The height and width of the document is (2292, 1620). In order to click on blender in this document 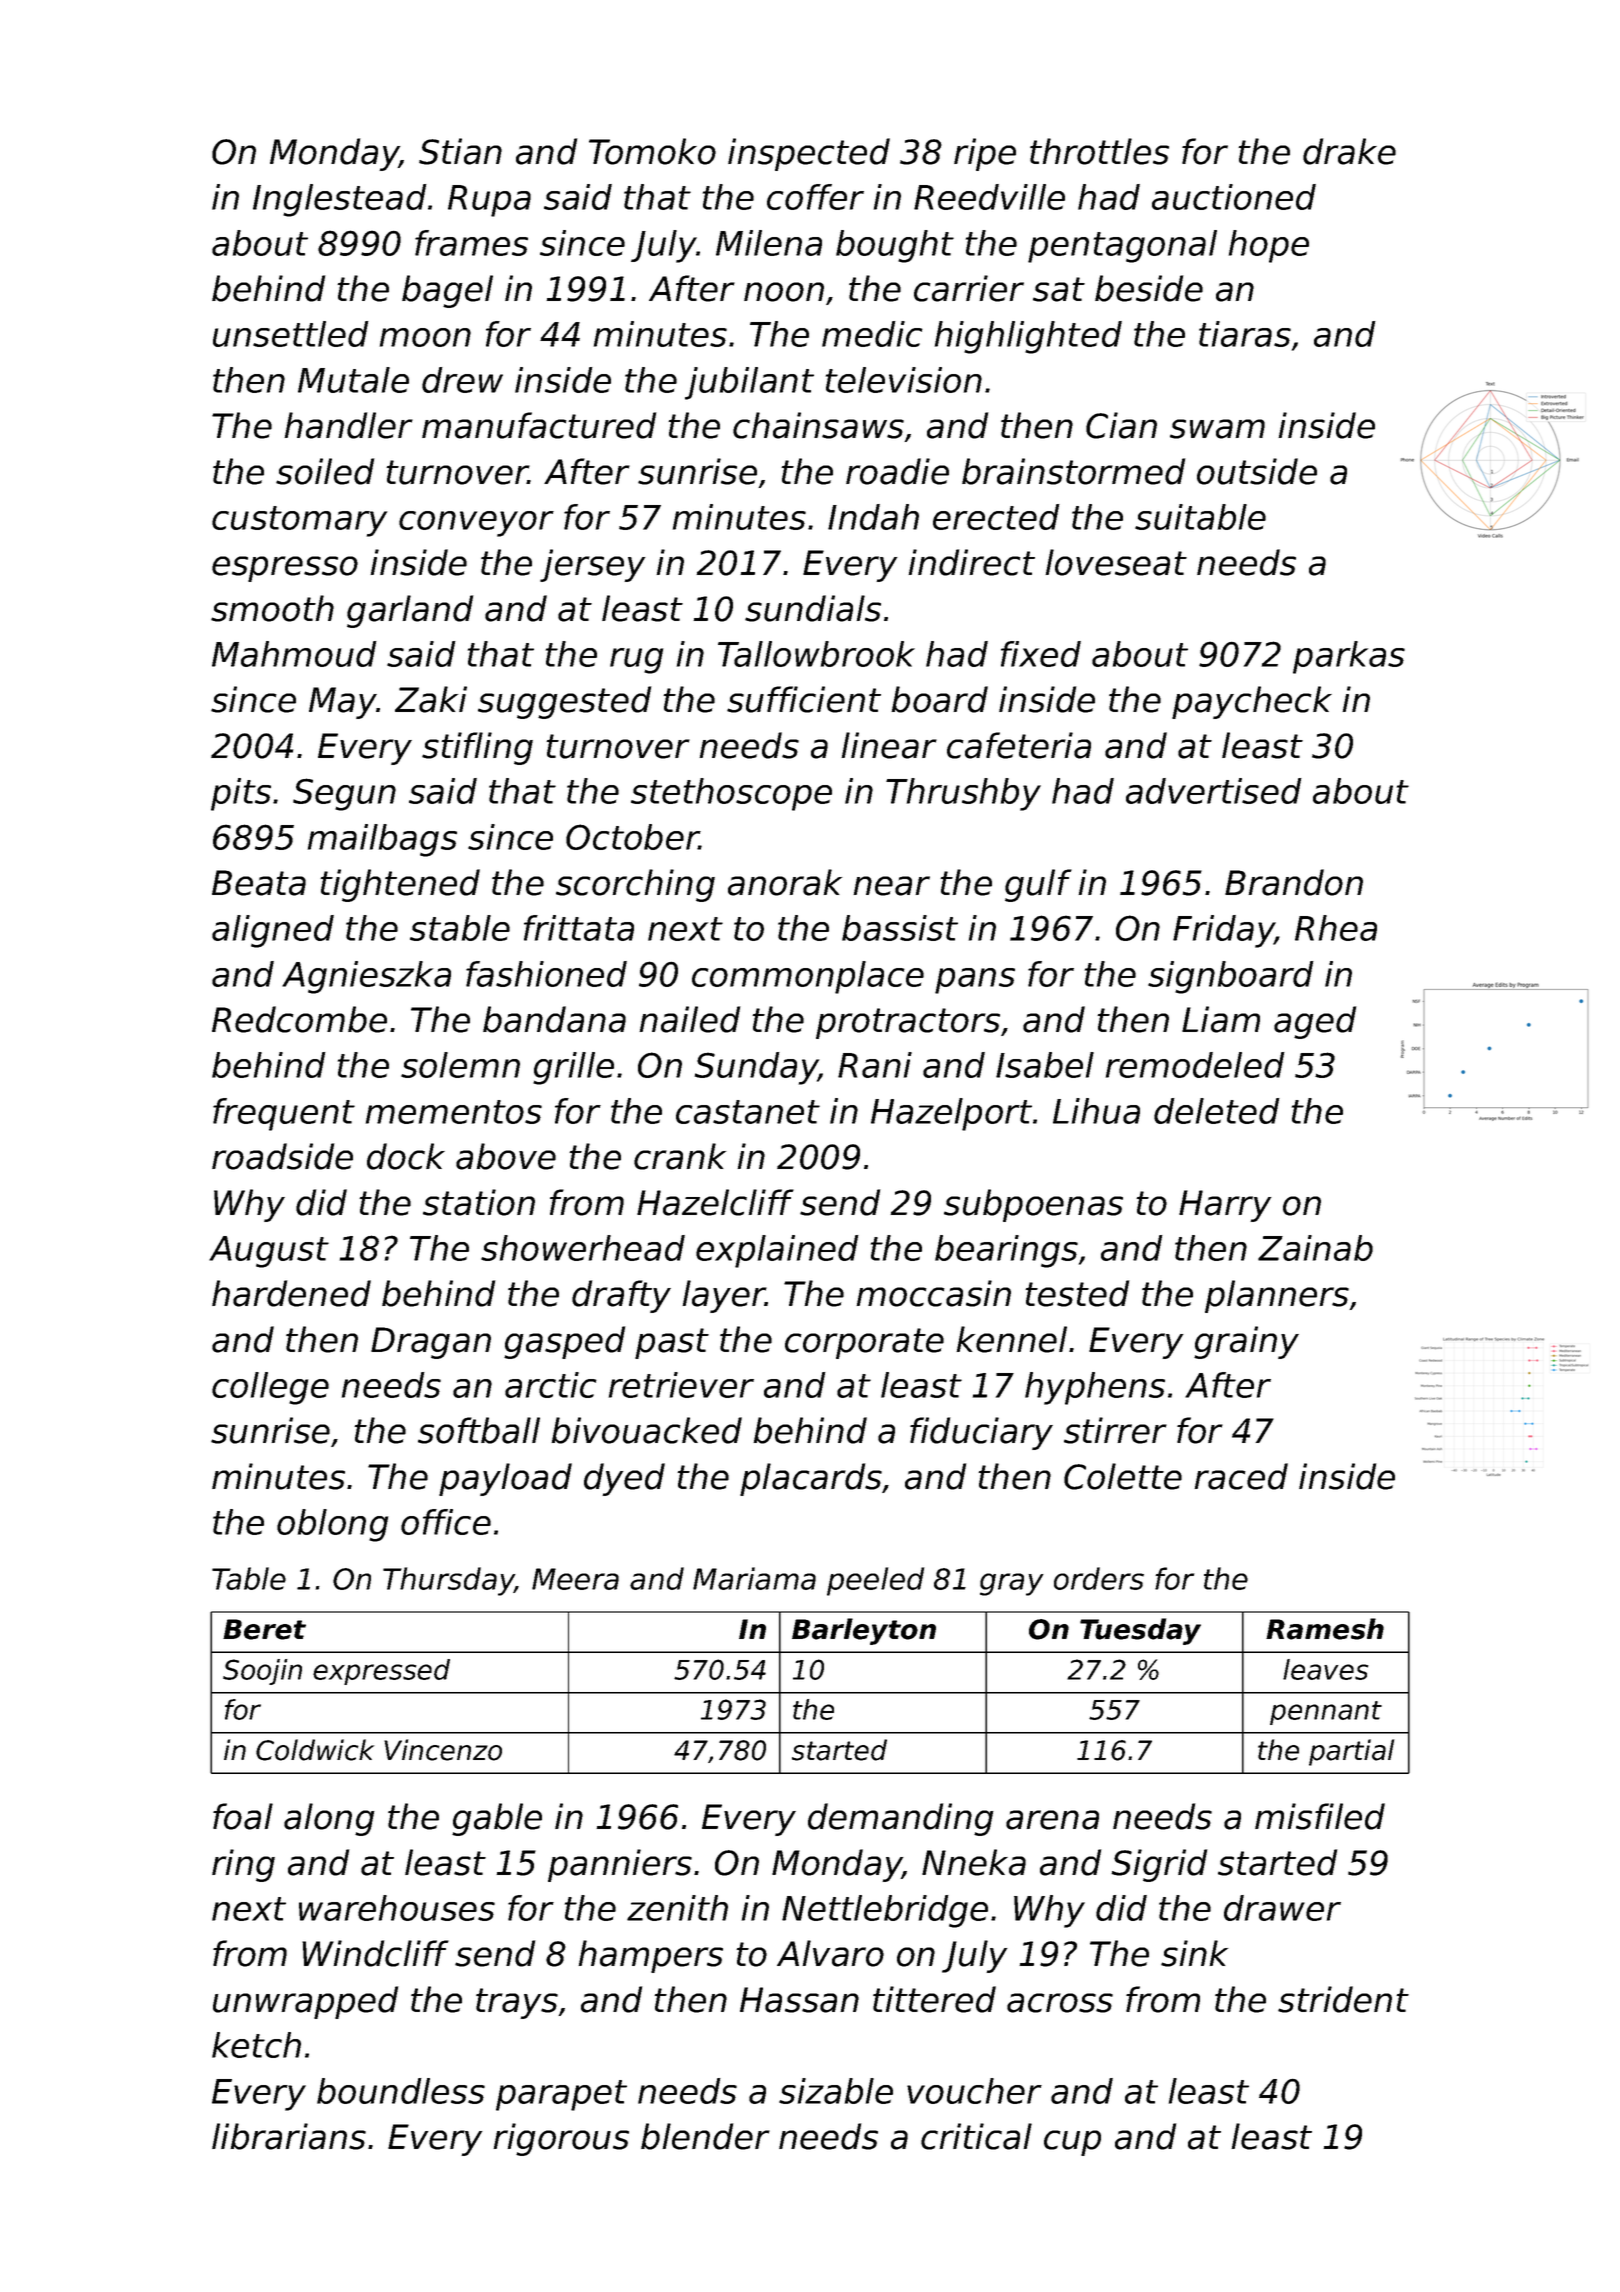, I will do `click(705, 2136)`.
